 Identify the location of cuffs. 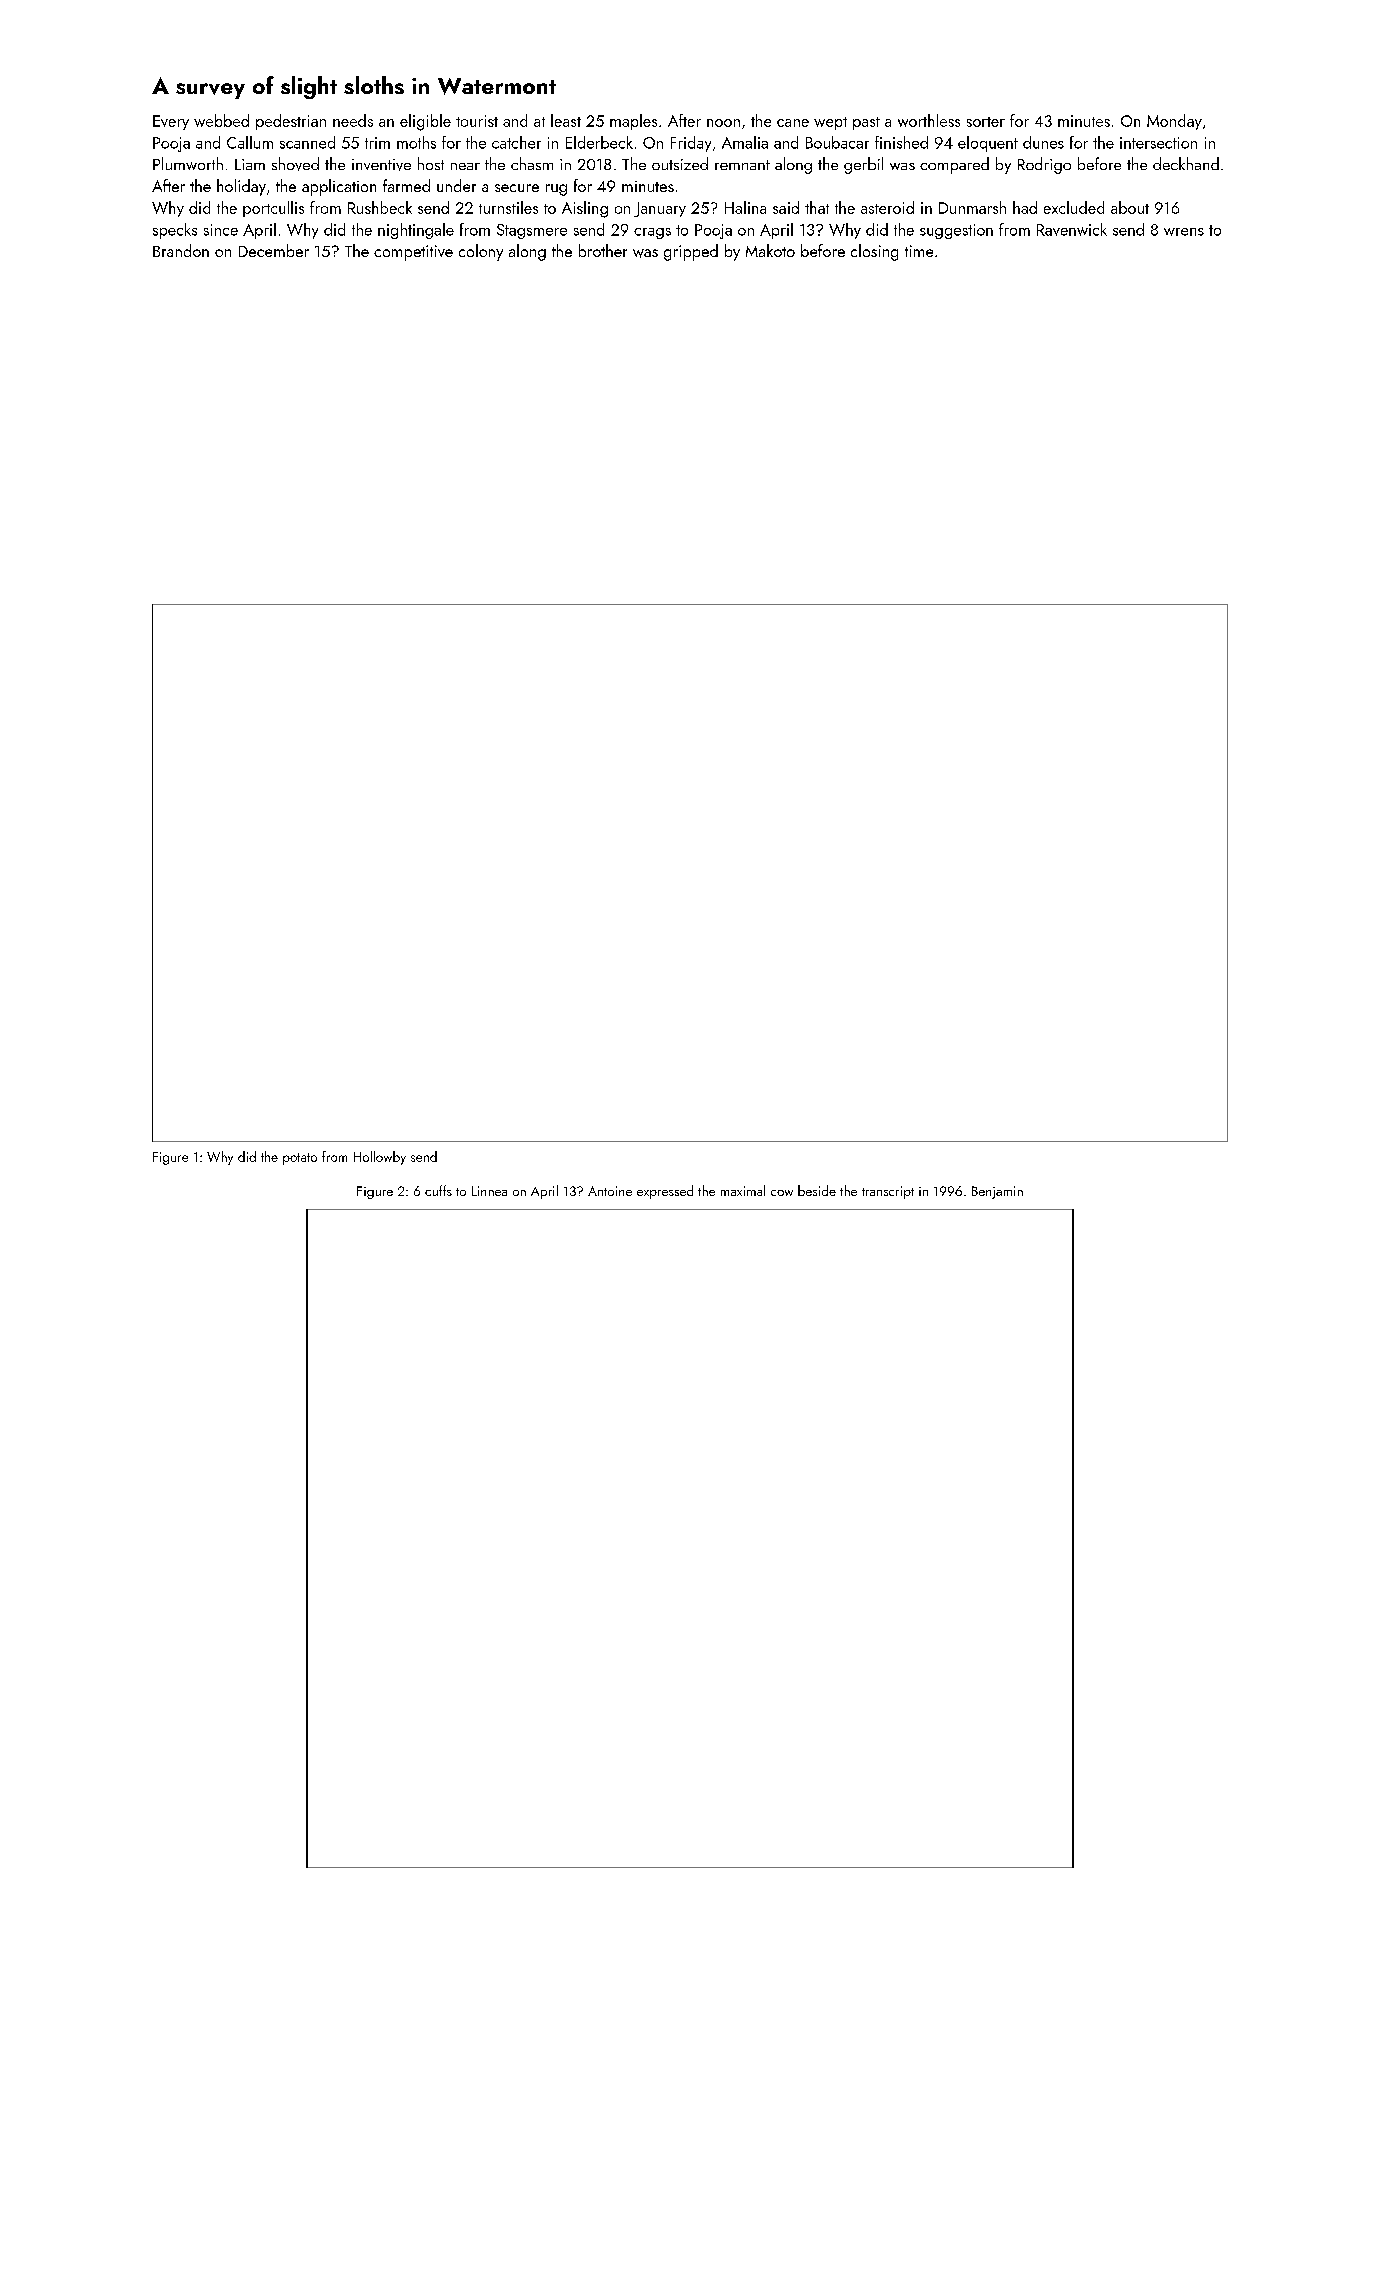
(438, 1190).
